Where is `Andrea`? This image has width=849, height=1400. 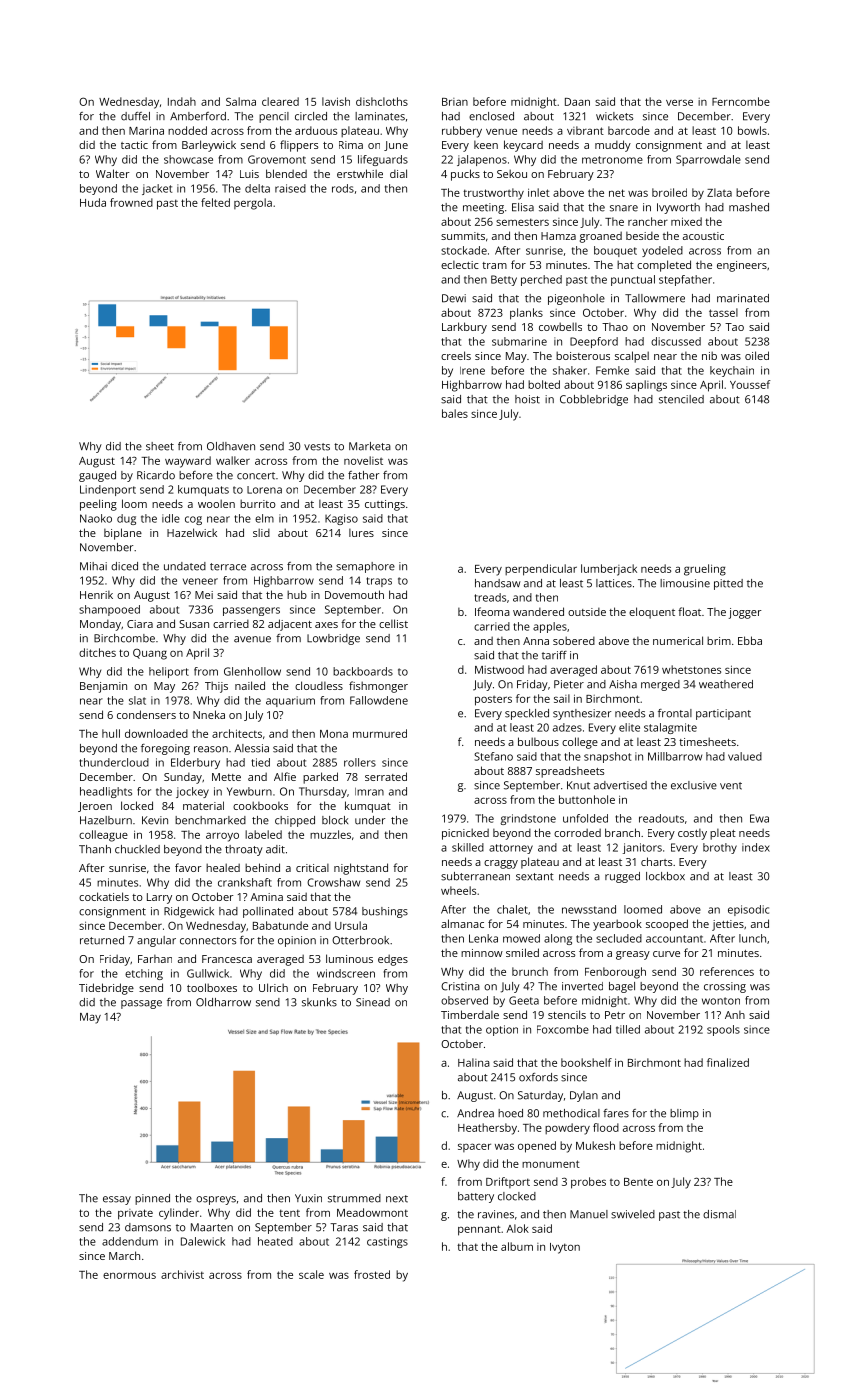
Andrea is located at coordinates (475, 1113).
